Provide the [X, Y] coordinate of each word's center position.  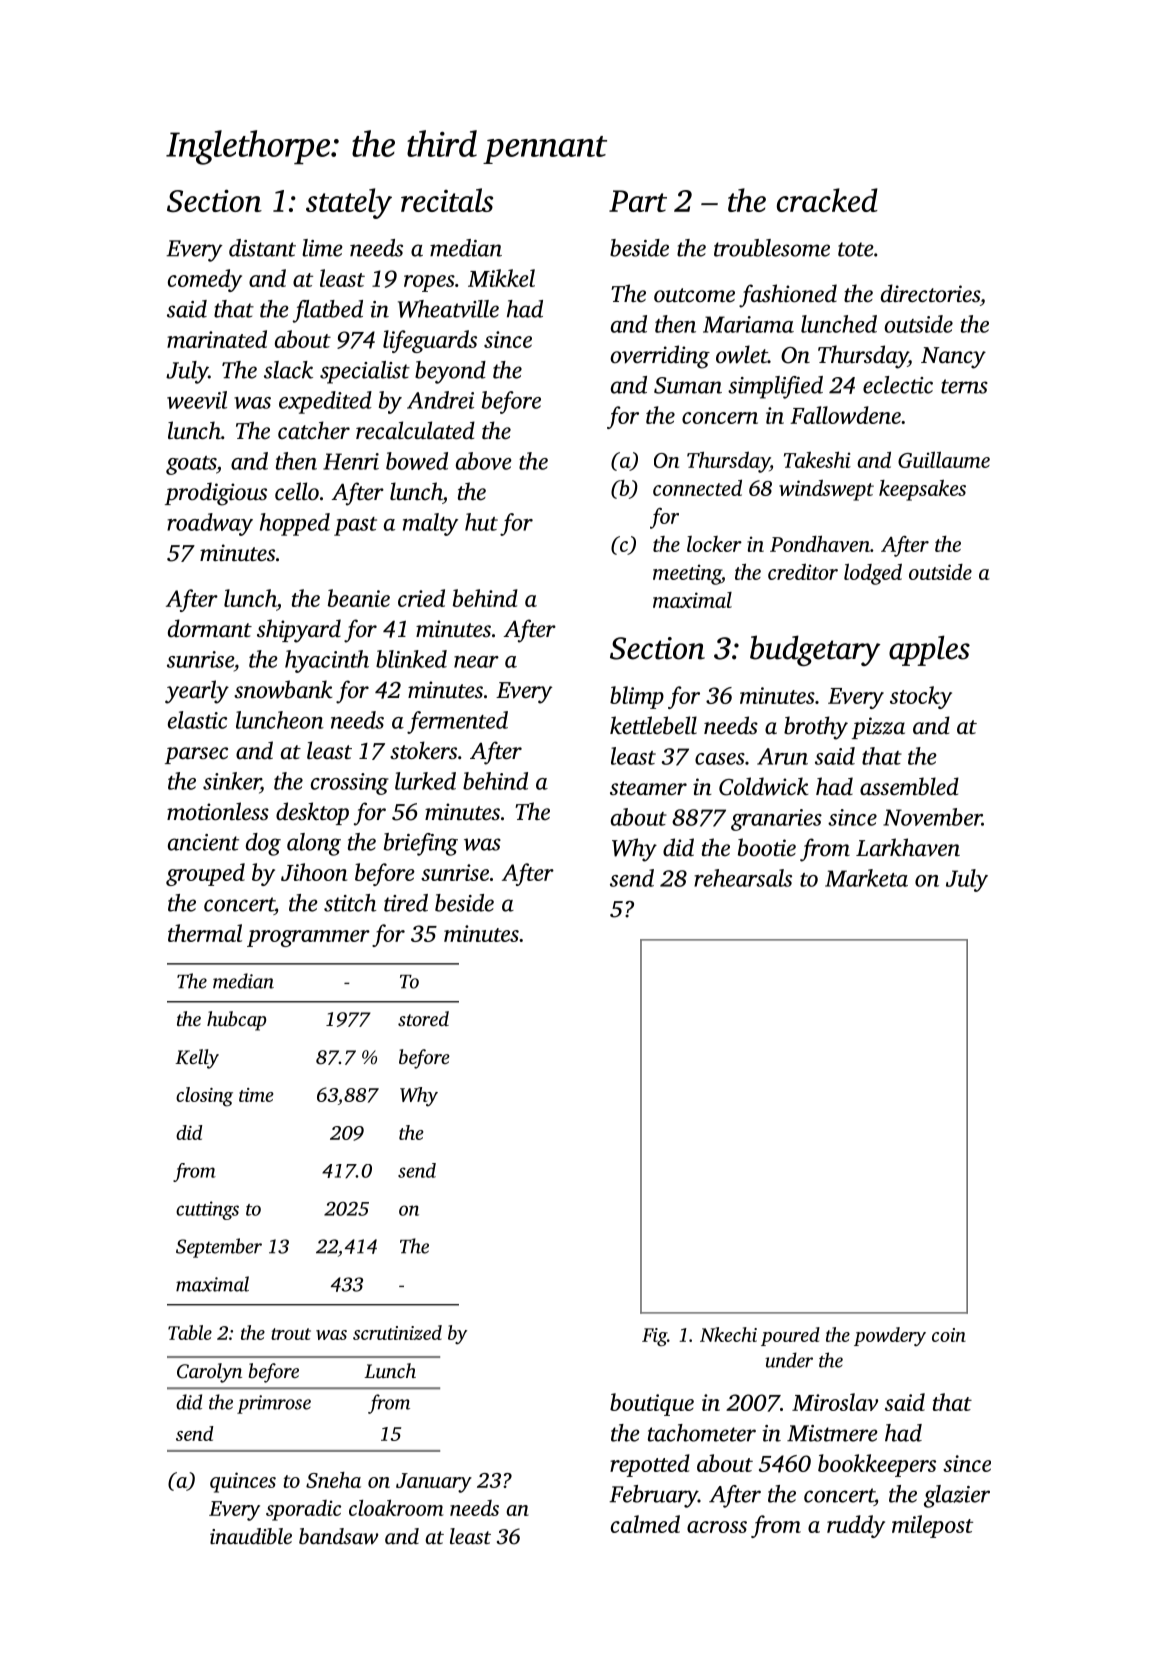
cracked [827, 200]
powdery [890, 1336]
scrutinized [397, 1332]
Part [638, 201]
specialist [365, 372]
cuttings [207, 1210]
